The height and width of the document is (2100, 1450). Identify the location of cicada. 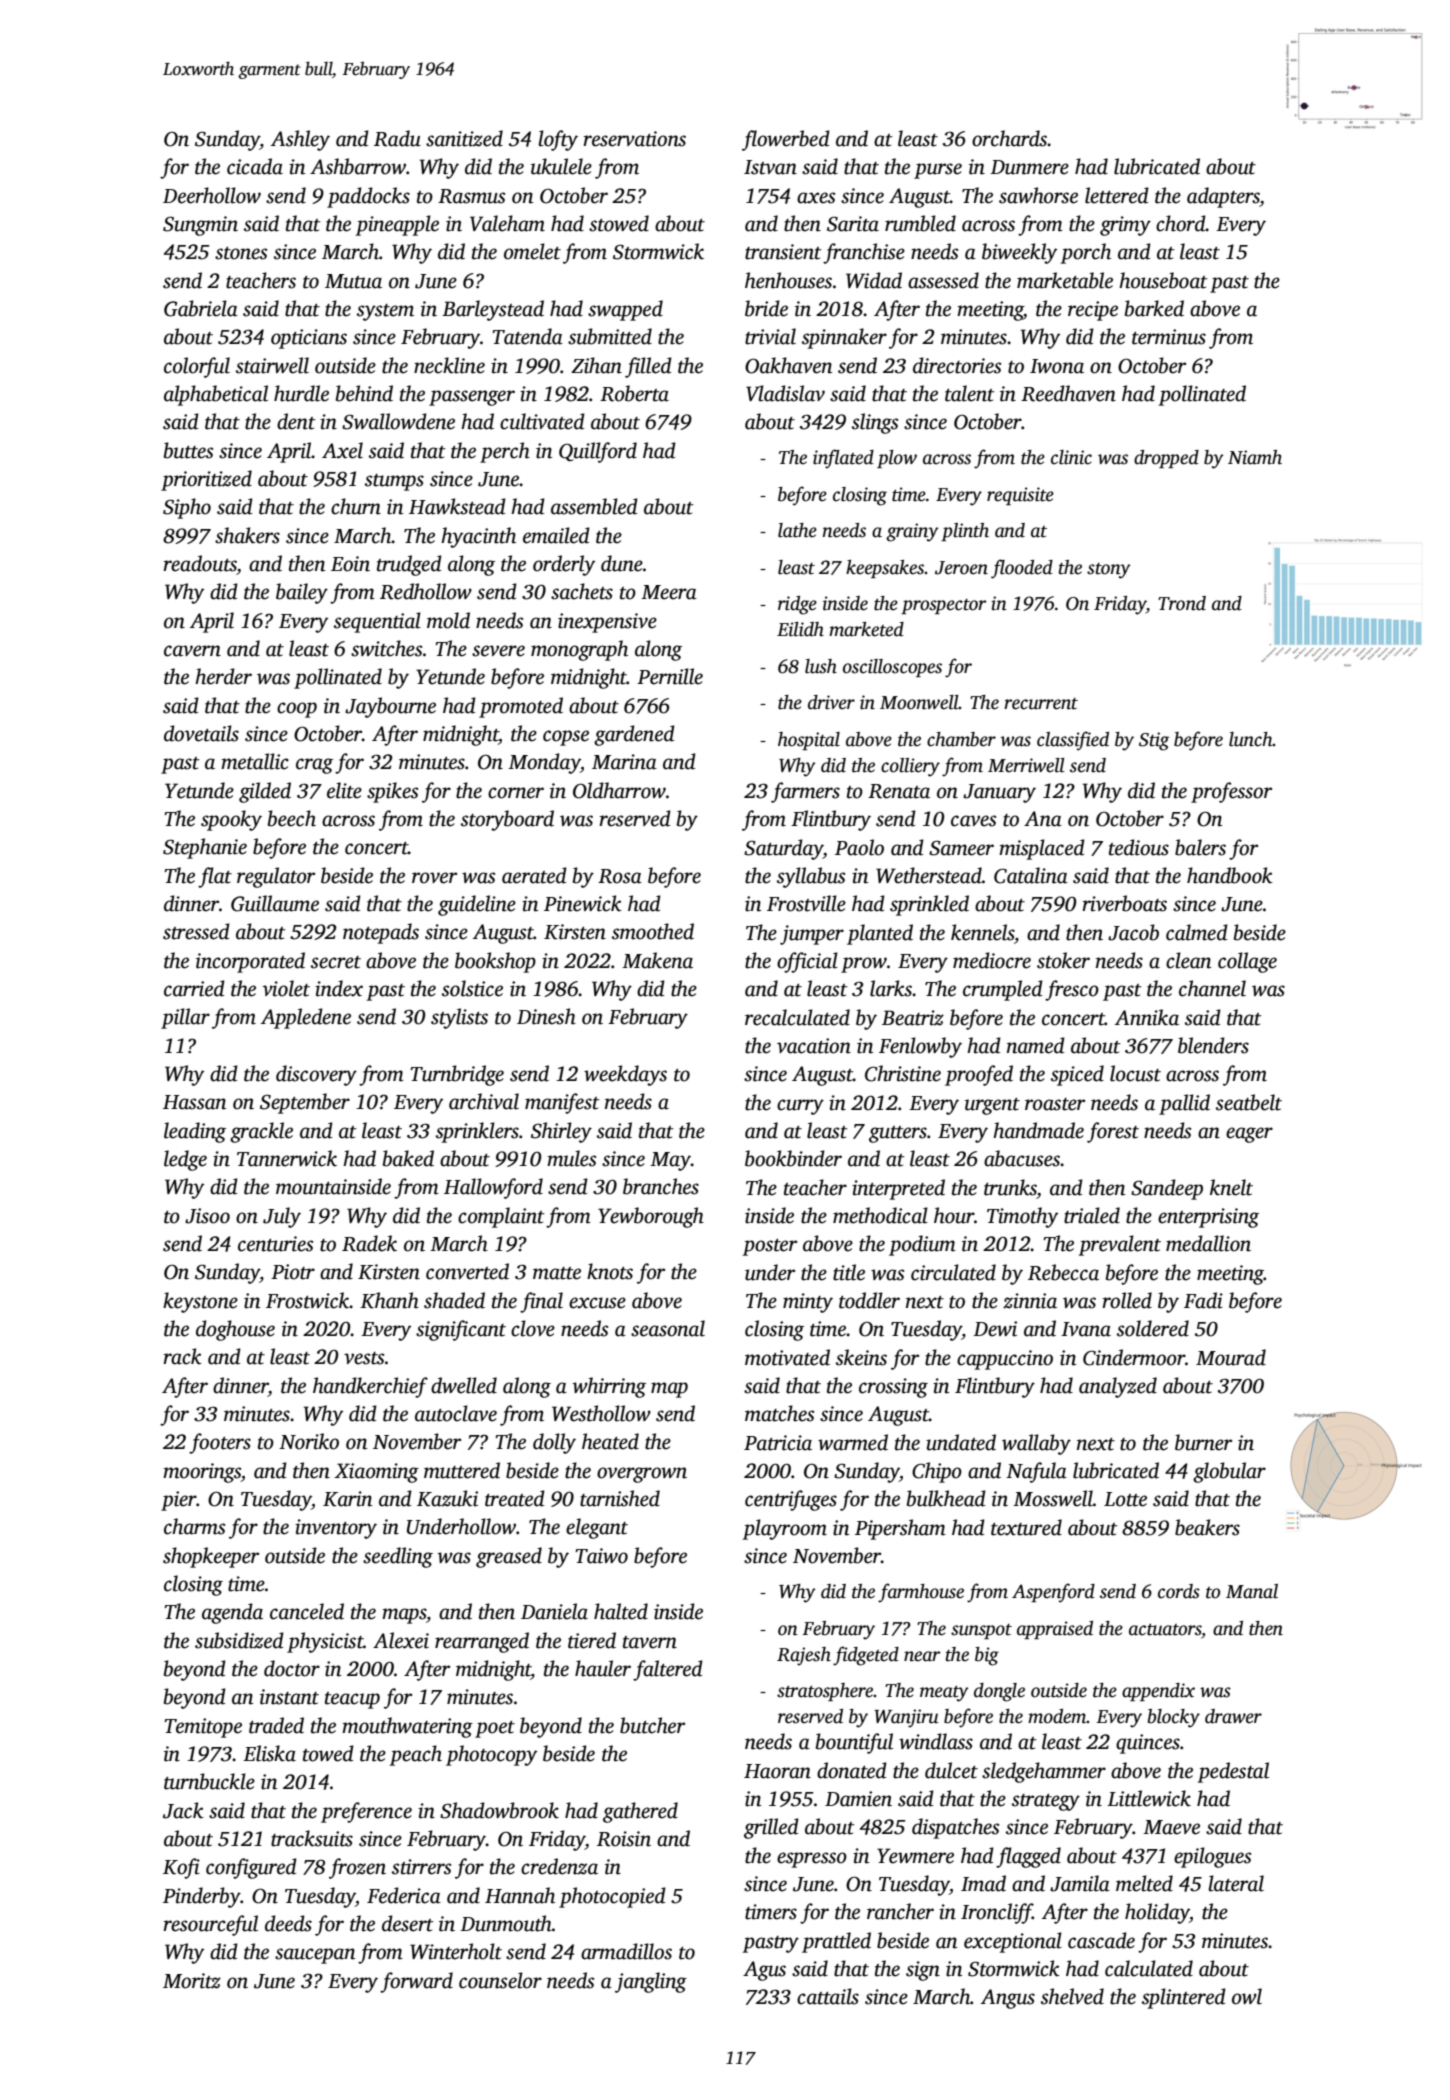
(255, 166).
